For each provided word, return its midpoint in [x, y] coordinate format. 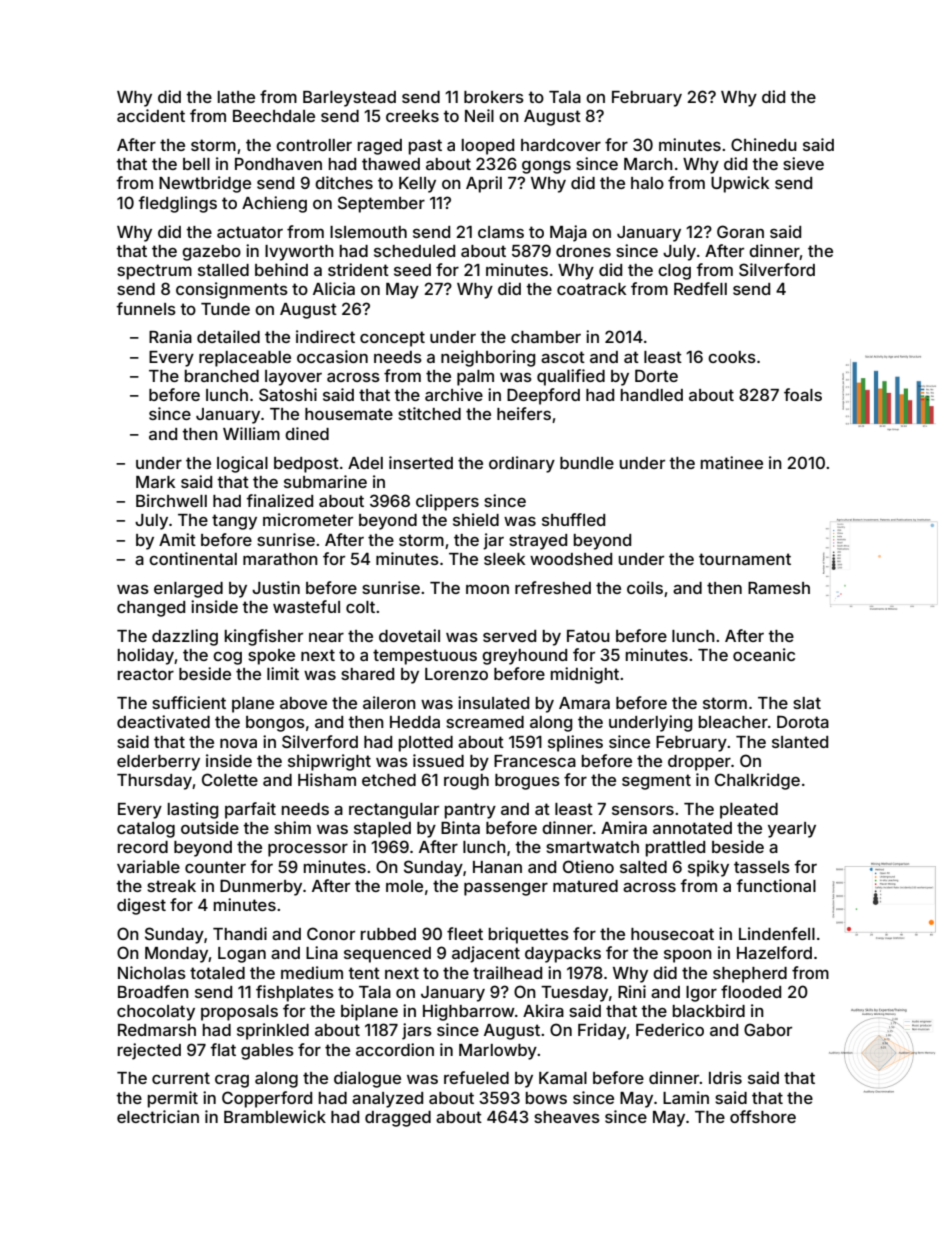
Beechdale [274, 116]
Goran [740, 231]
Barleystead [349, 99]
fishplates [295, 993]
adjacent [486, 954]
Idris [725, 1077]
